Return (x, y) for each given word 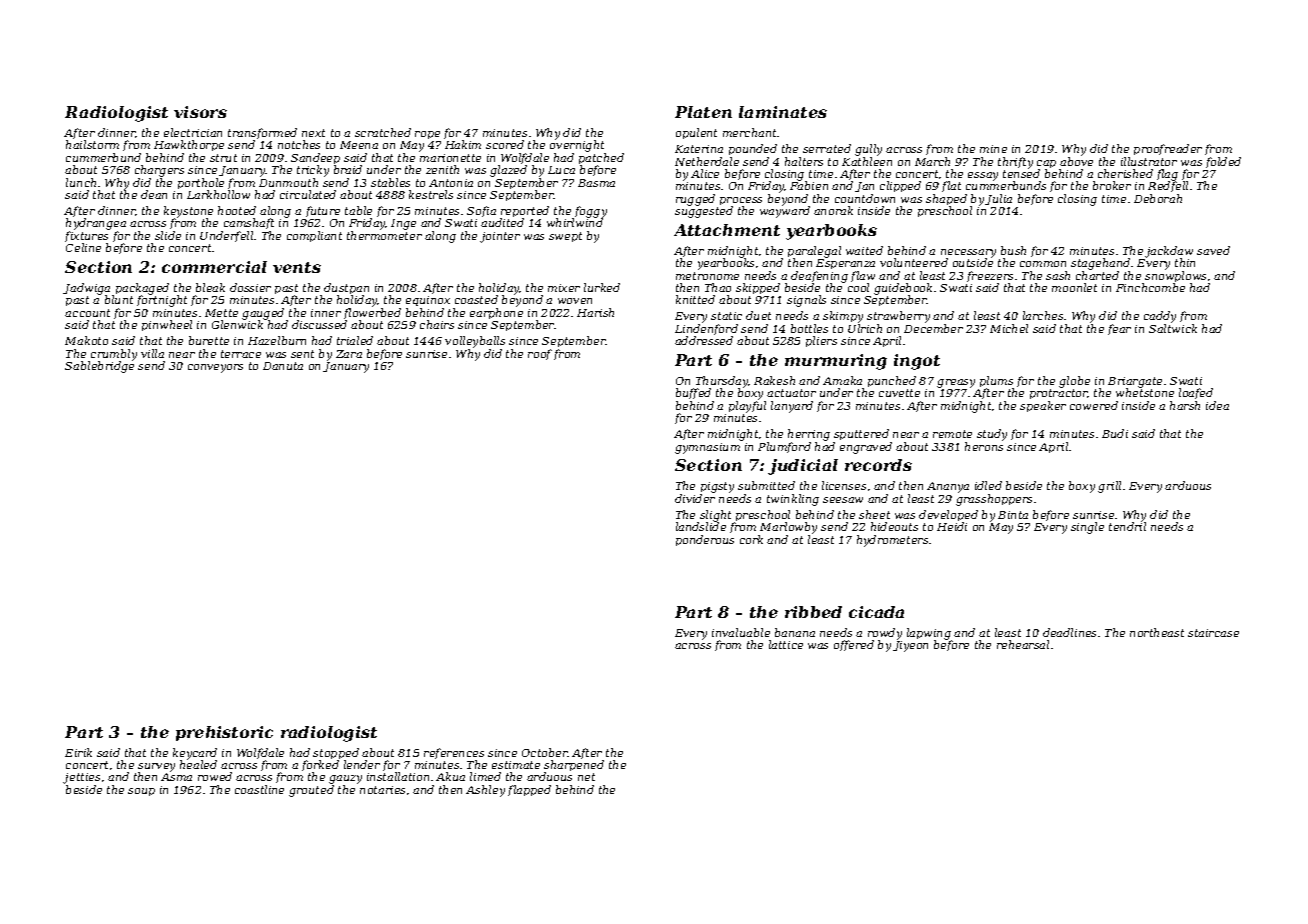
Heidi (952, 526)
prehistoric (224, 733)
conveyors (215, 368)
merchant (749, 132)
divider (695, 498)
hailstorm (92, 145)
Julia (998, 199)
